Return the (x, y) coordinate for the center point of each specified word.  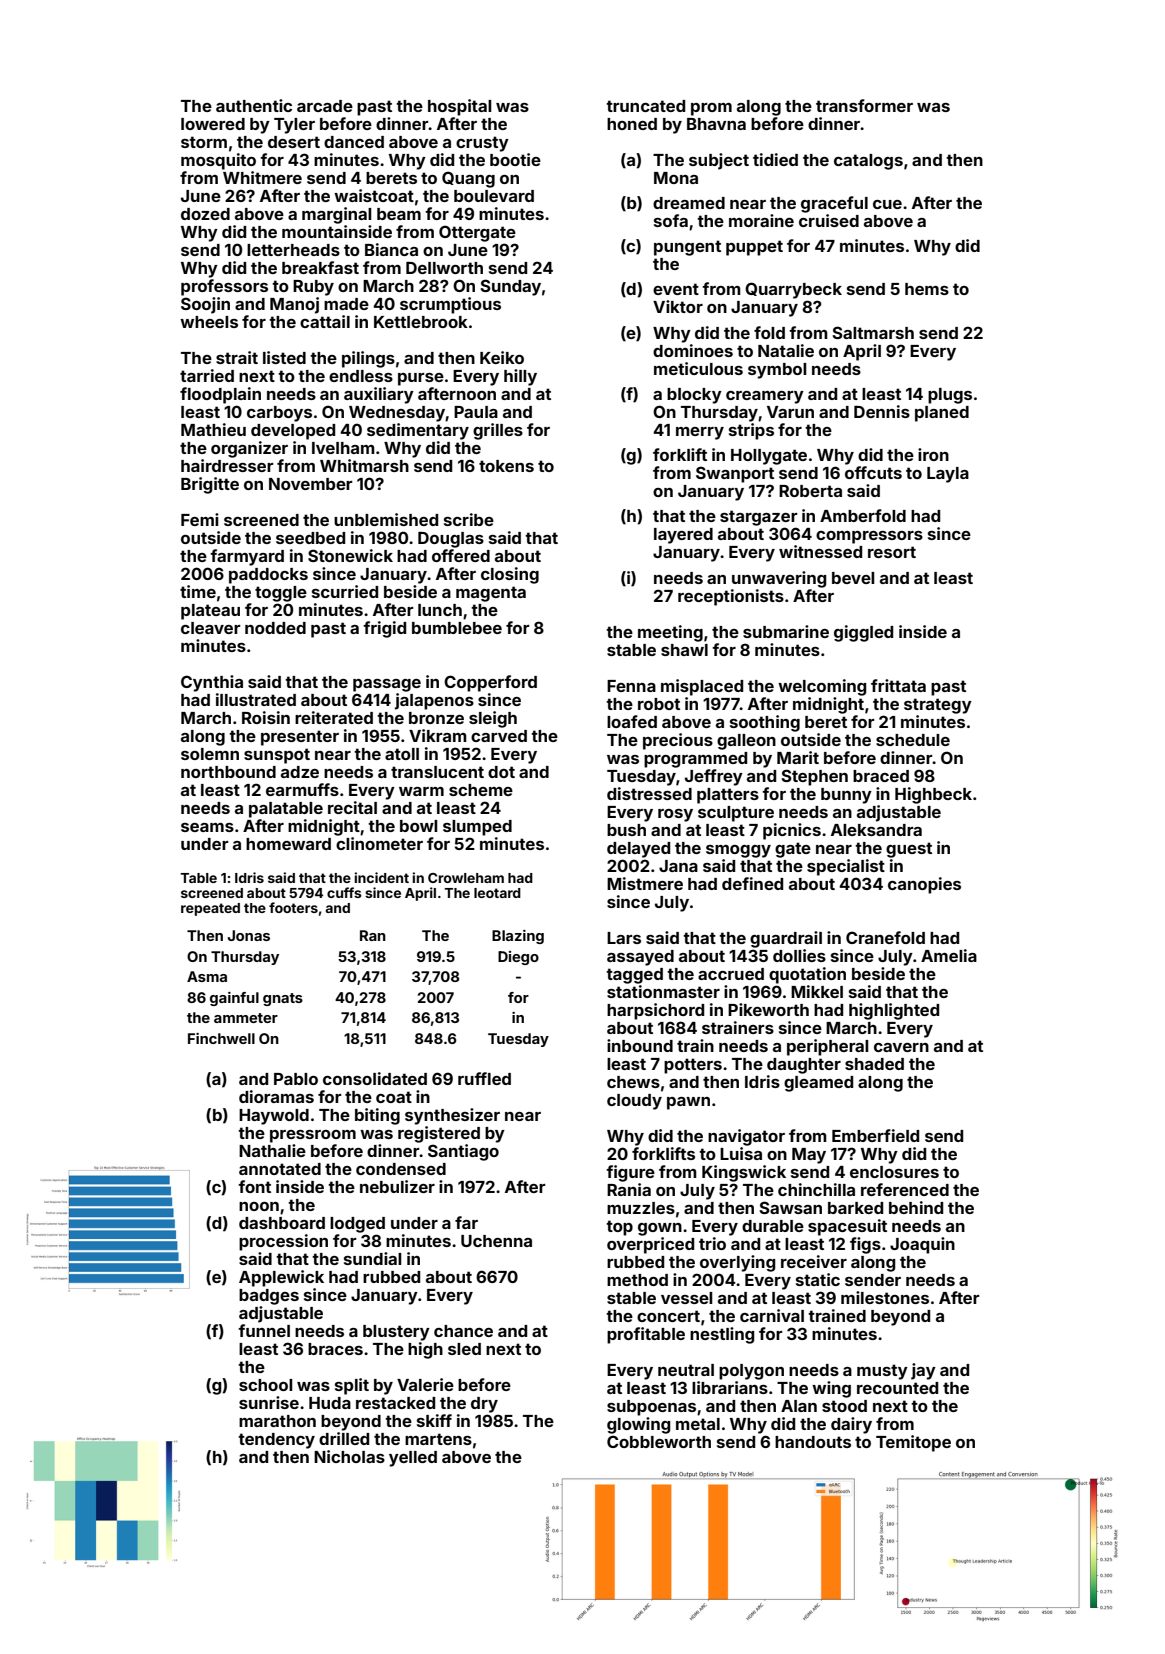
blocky (694, 396)
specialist (846, 867)
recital (352, 807)
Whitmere (262, 177)
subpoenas (651, 1408)
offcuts (873, 472)
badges (269, 1297)
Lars (624, 938)
